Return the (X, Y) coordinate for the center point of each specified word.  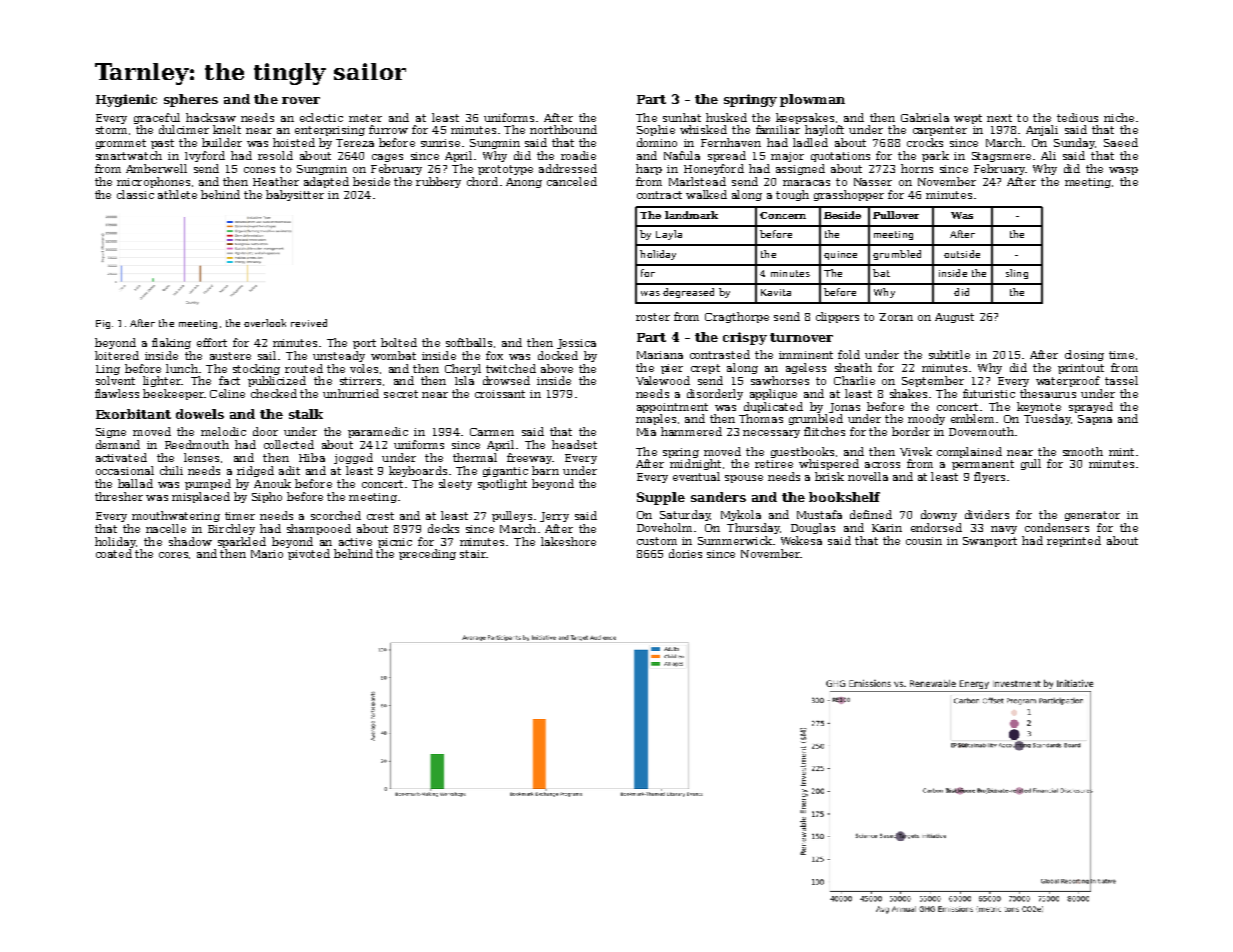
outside (962, 254)
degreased (688, 293)
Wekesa (801, 540)
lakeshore (568, 541)
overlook (265, 323)
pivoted (309, 554)
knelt (227, 129)
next (999, 118)
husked (726, 117)
